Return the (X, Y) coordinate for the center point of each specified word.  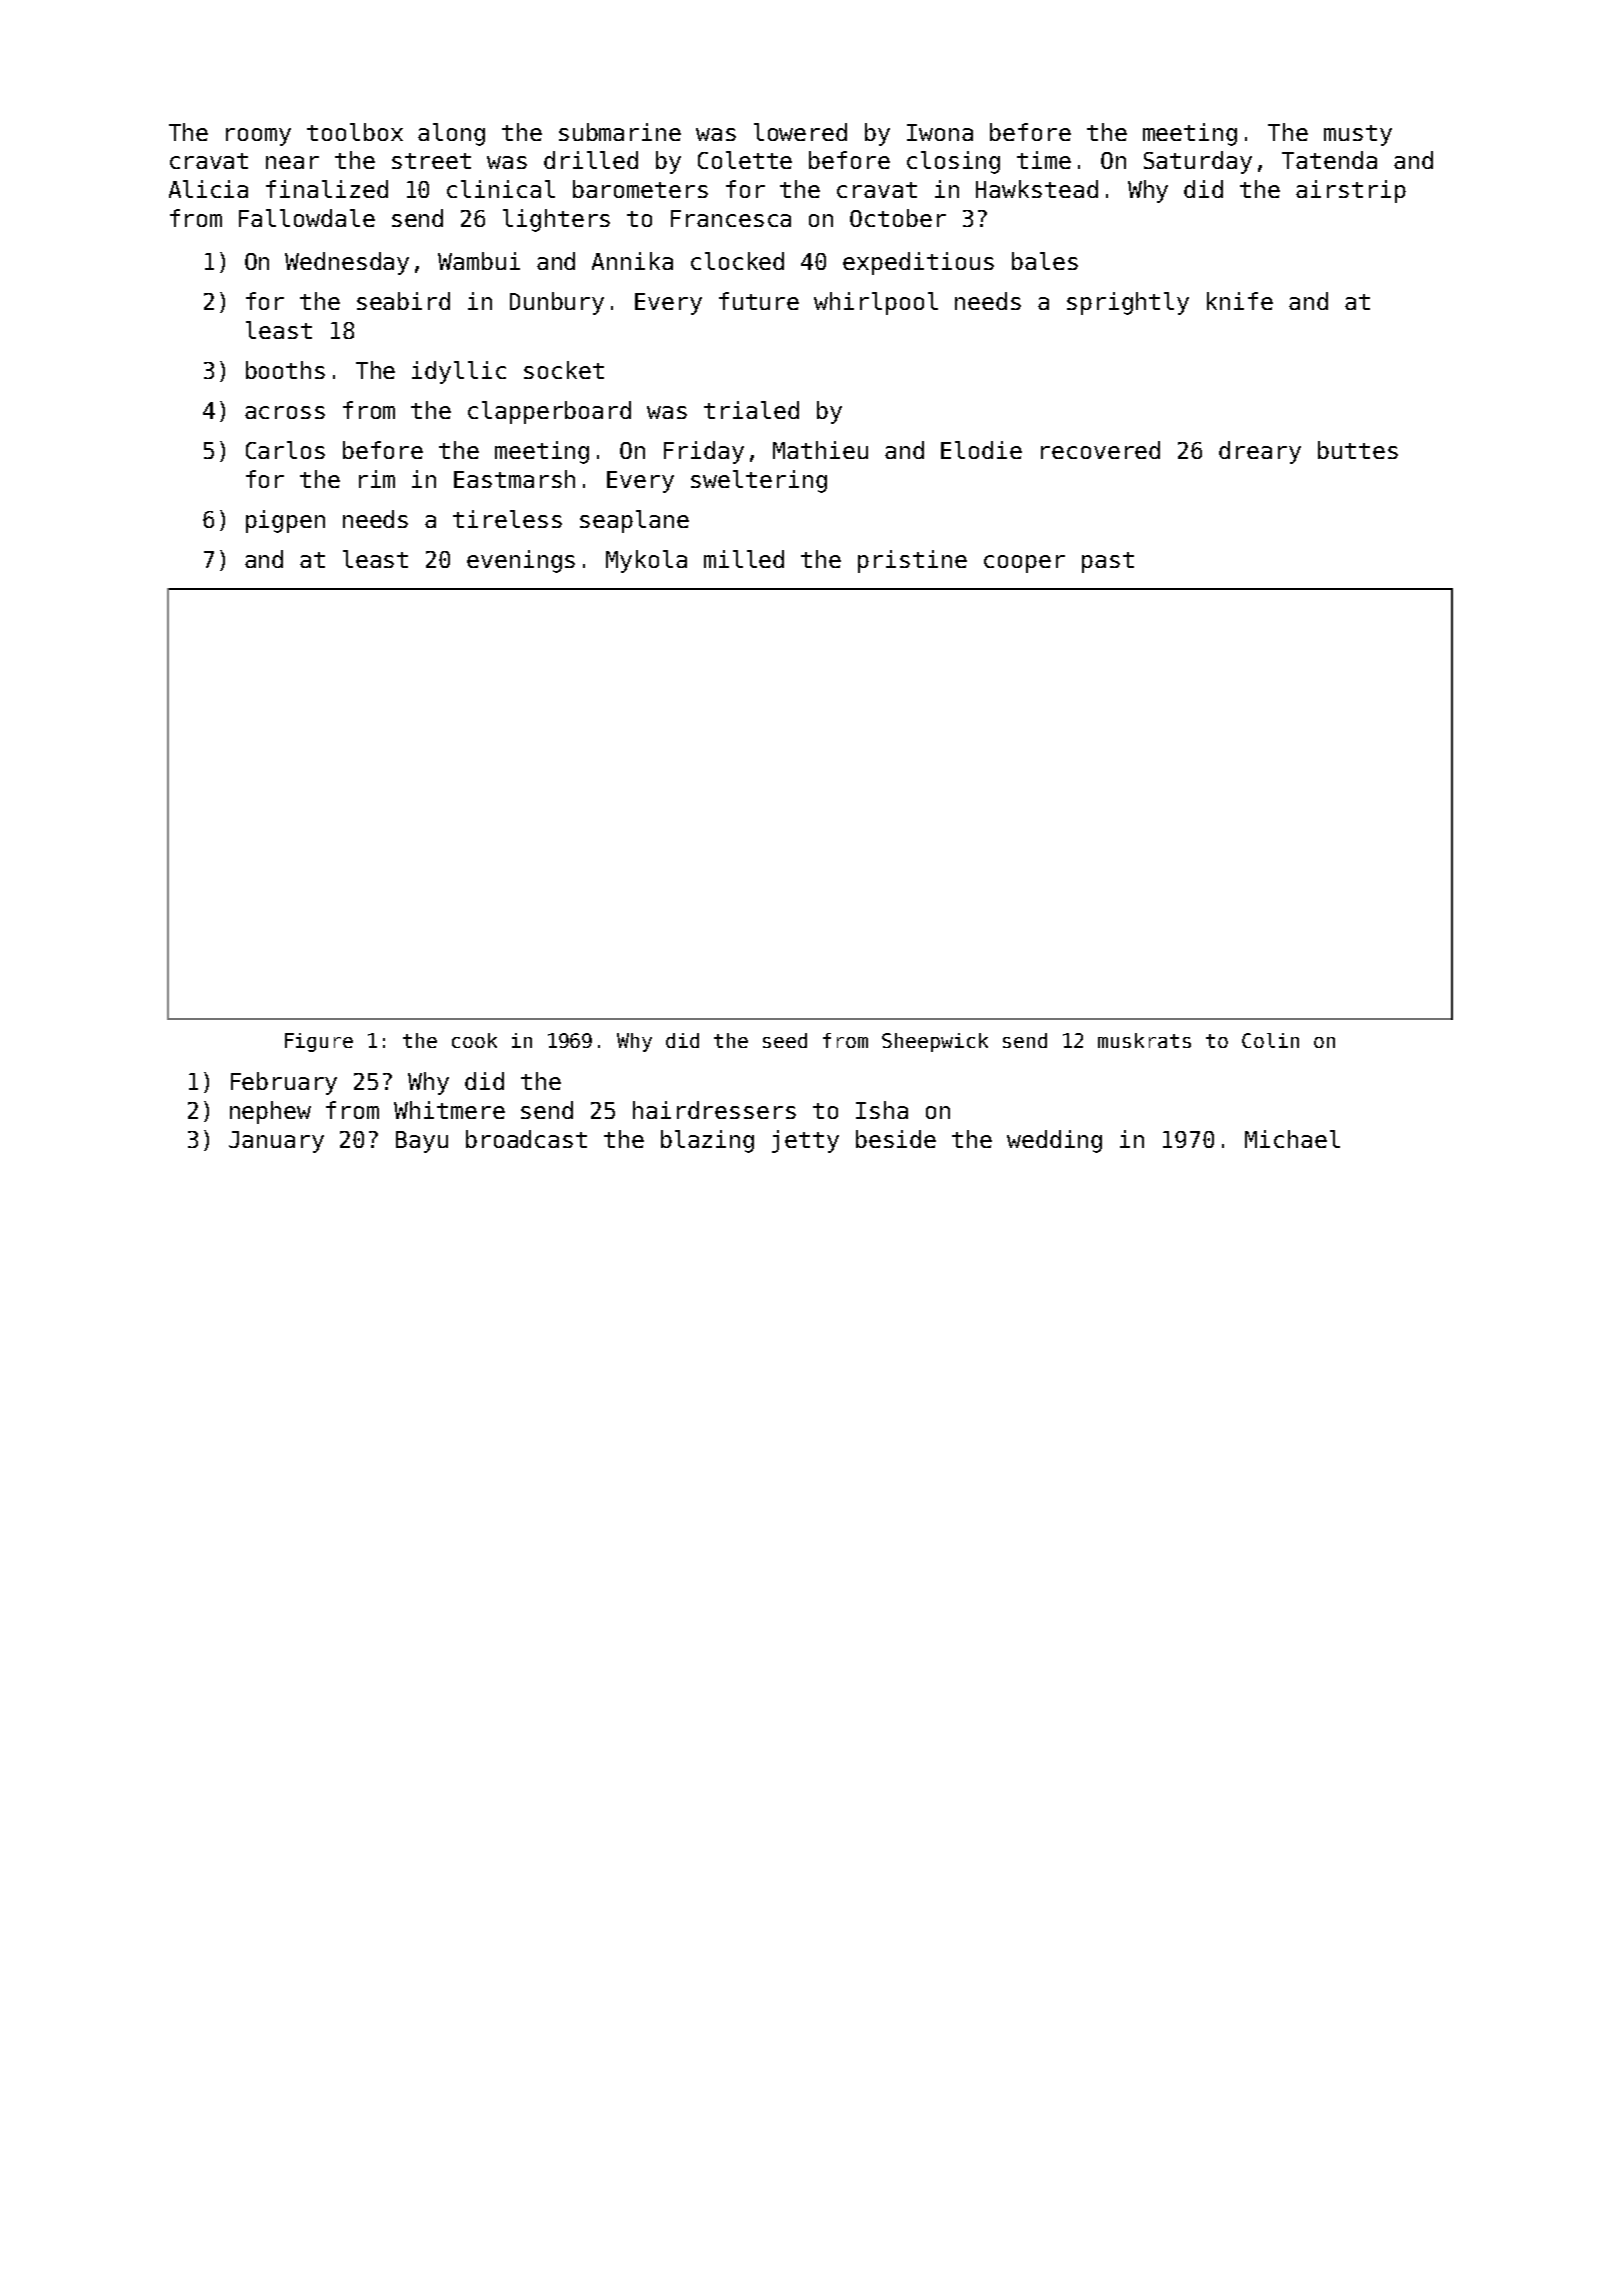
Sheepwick (935, 1042)
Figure (319, 1042)
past (1108, 562)
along (451, 134)
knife (1240, 301)
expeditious (918, 263)
